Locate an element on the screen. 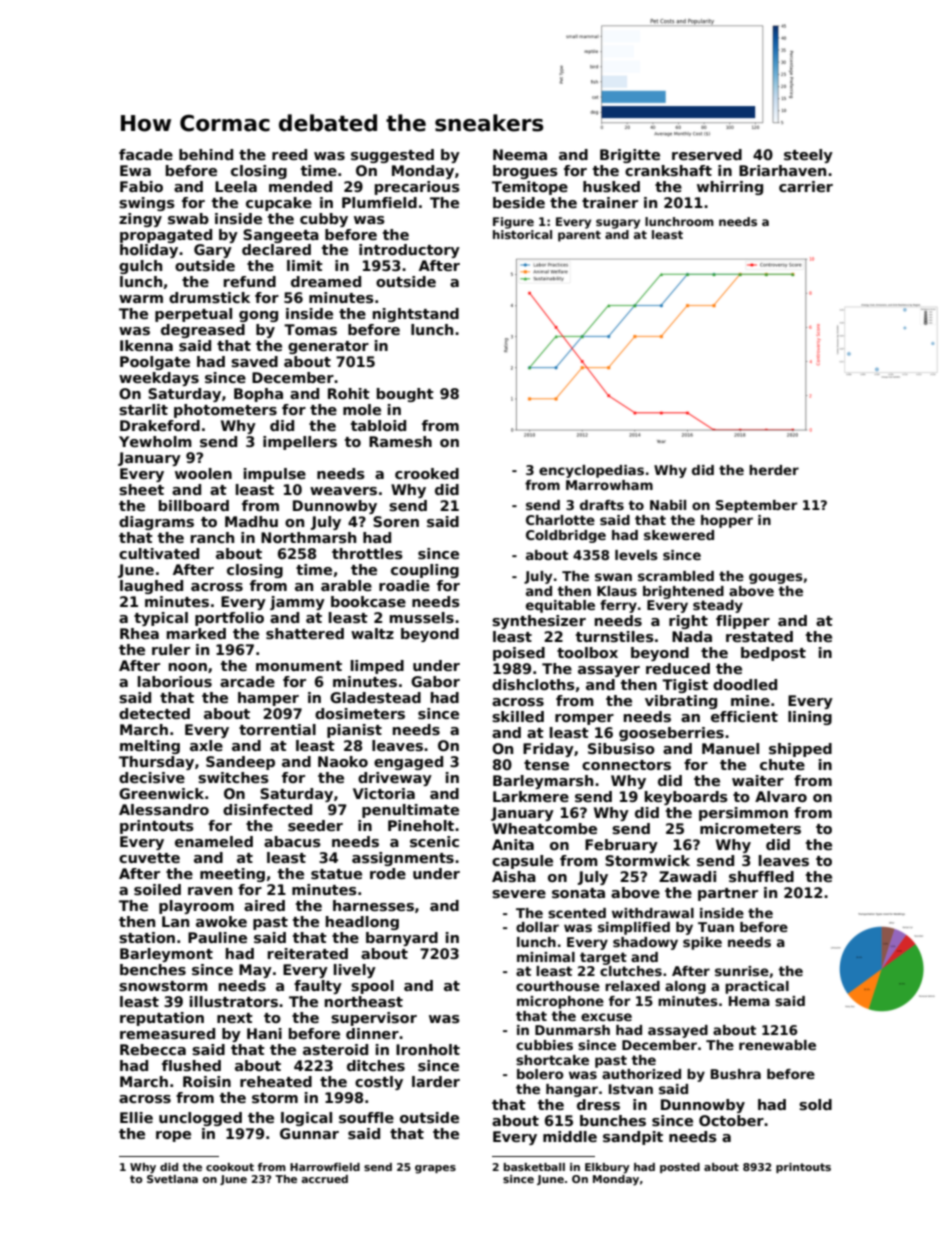 The width and height of the screenshot is (952, 1233). reed is located at coordinates (289, 154).
